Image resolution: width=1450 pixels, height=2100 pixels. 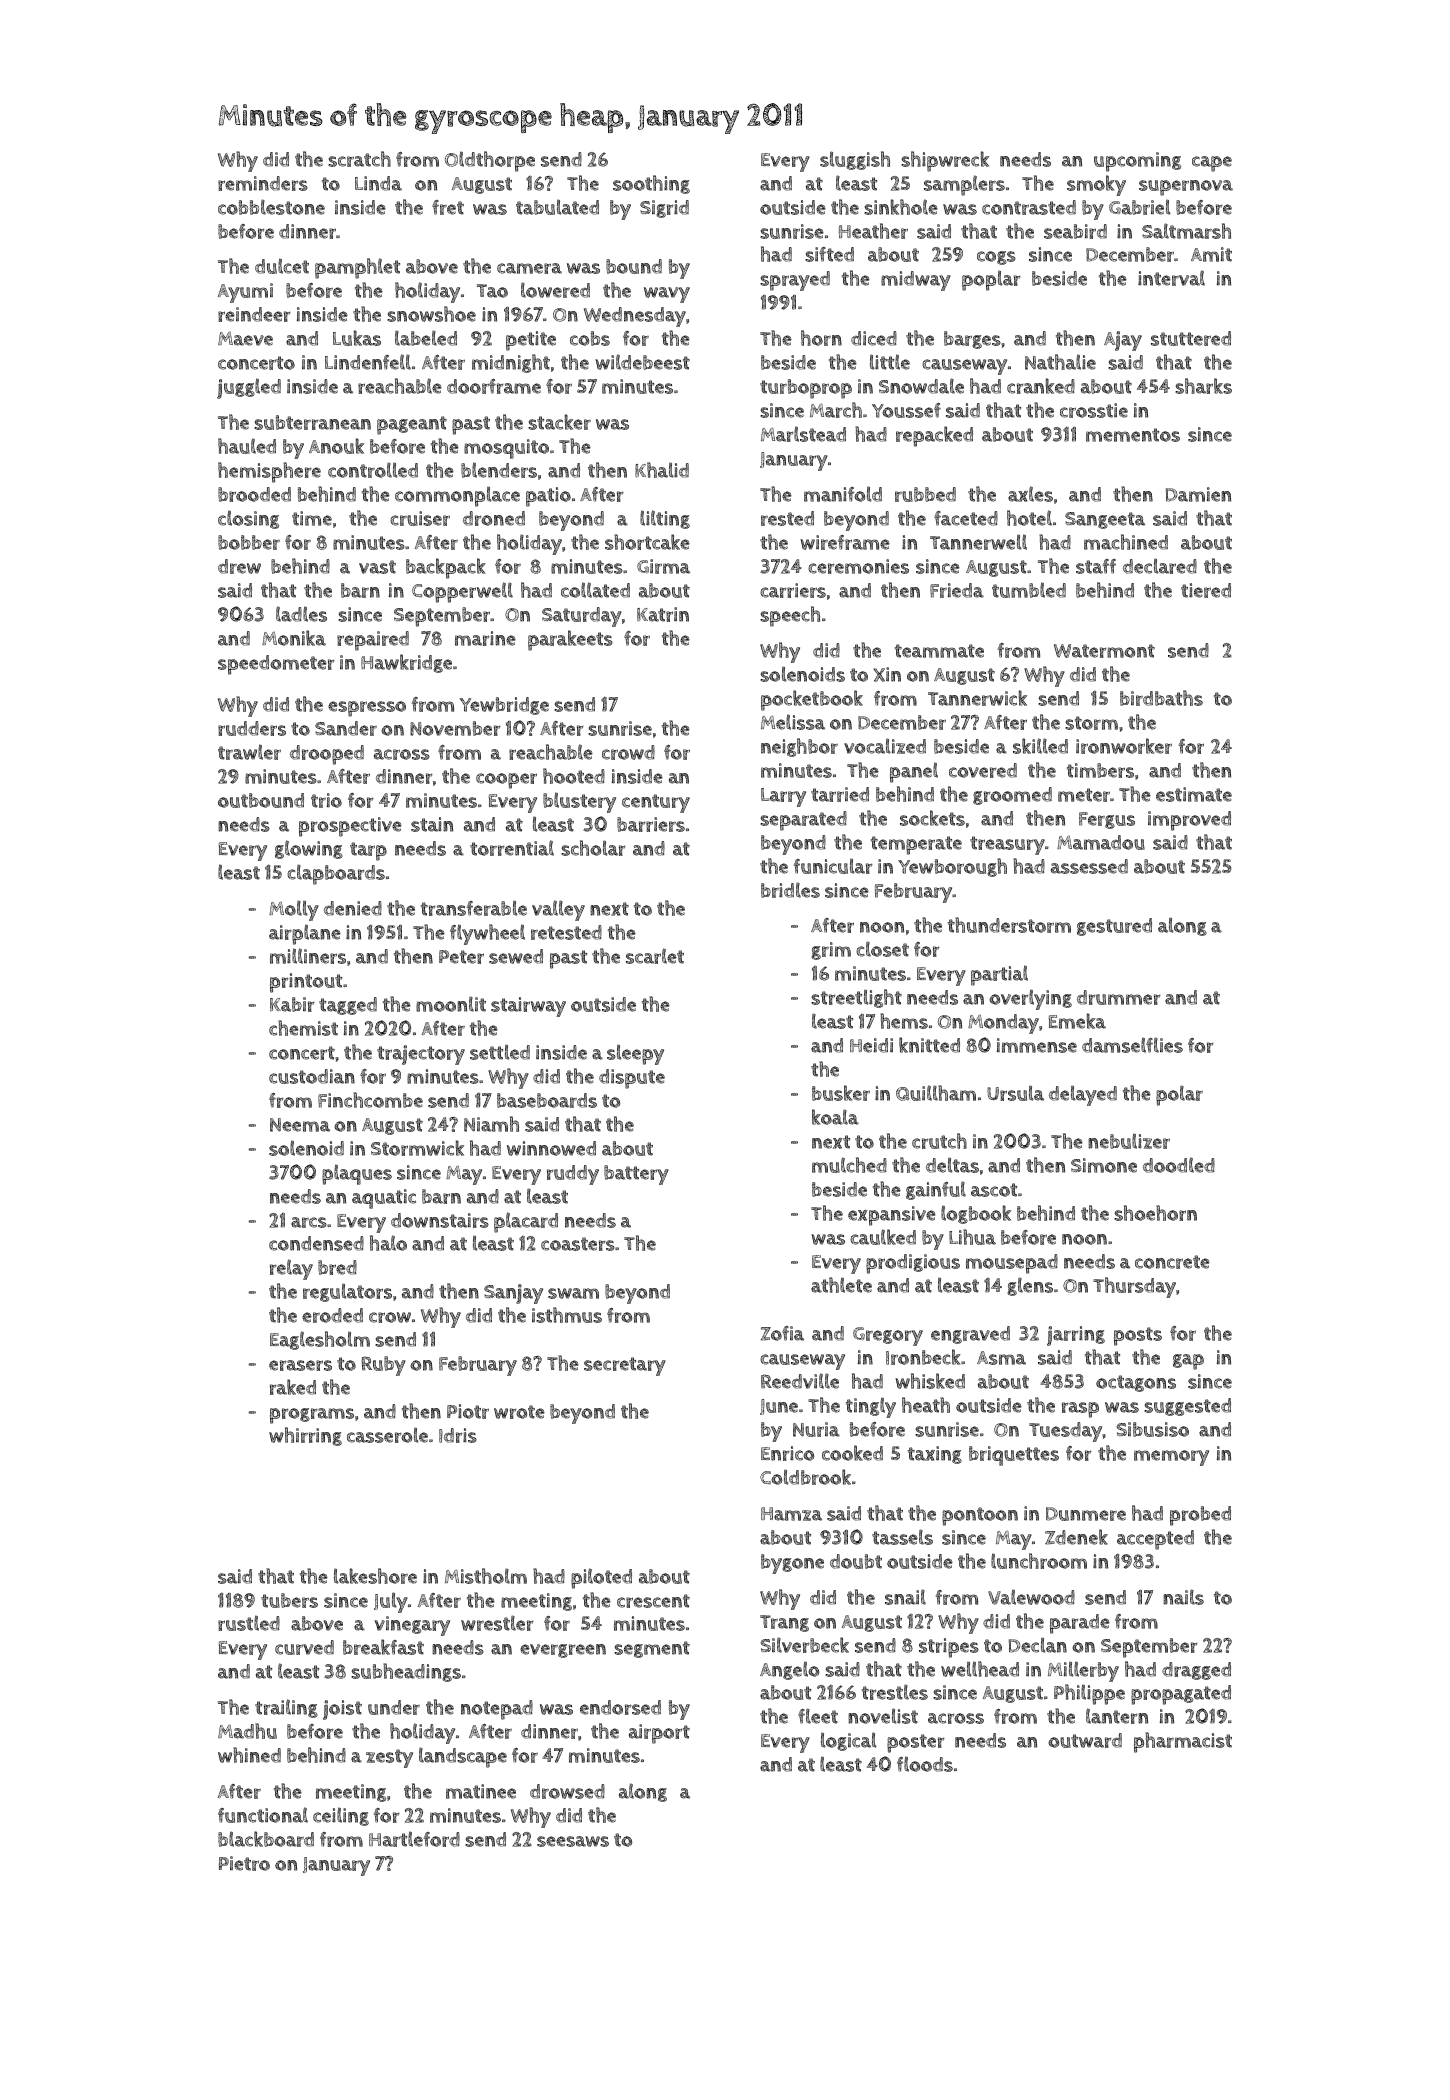 I want to click on dispute, so click(x=632, y=1079).
